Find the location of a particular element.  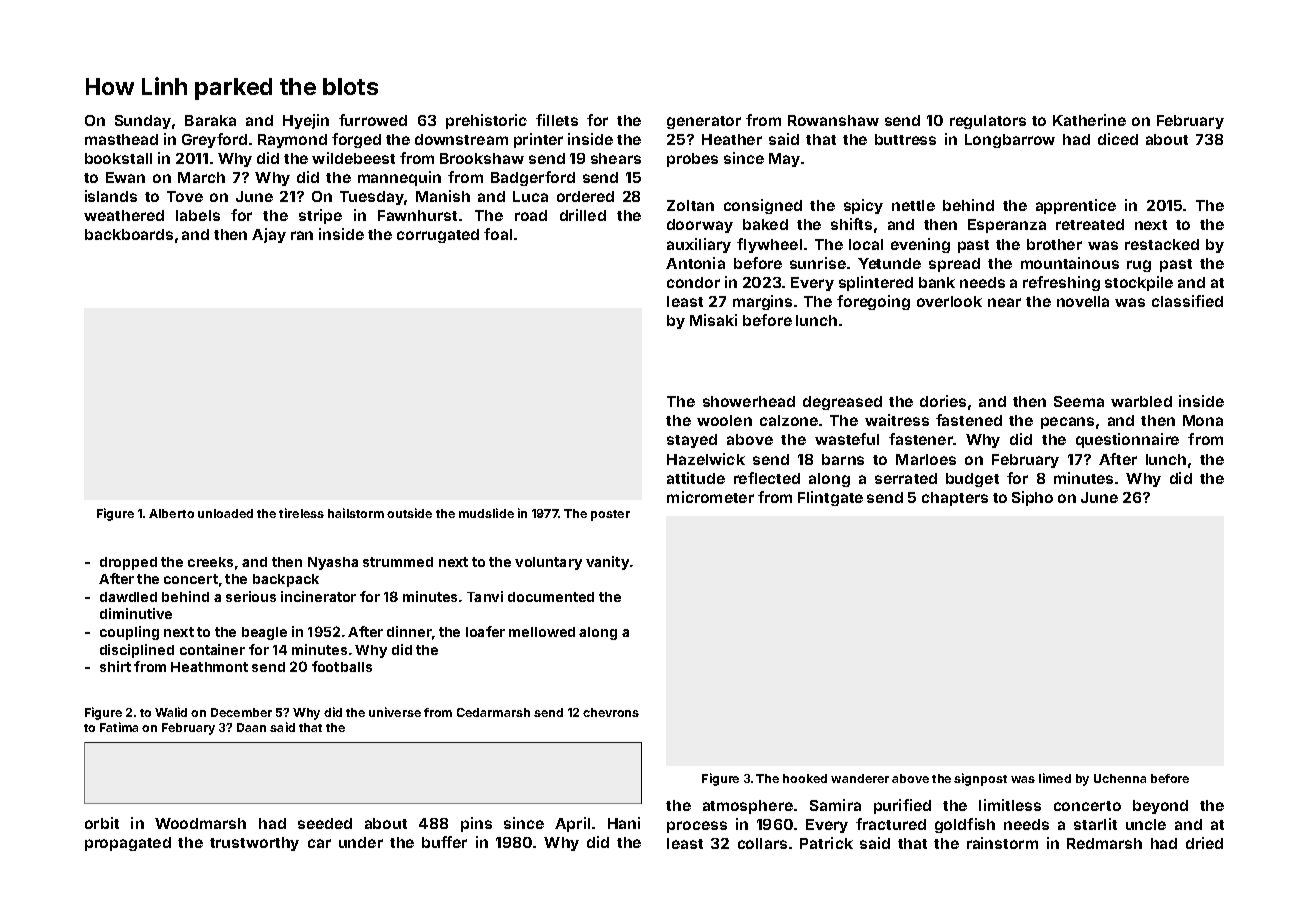

chapters is located at coordinates (955, 499).
